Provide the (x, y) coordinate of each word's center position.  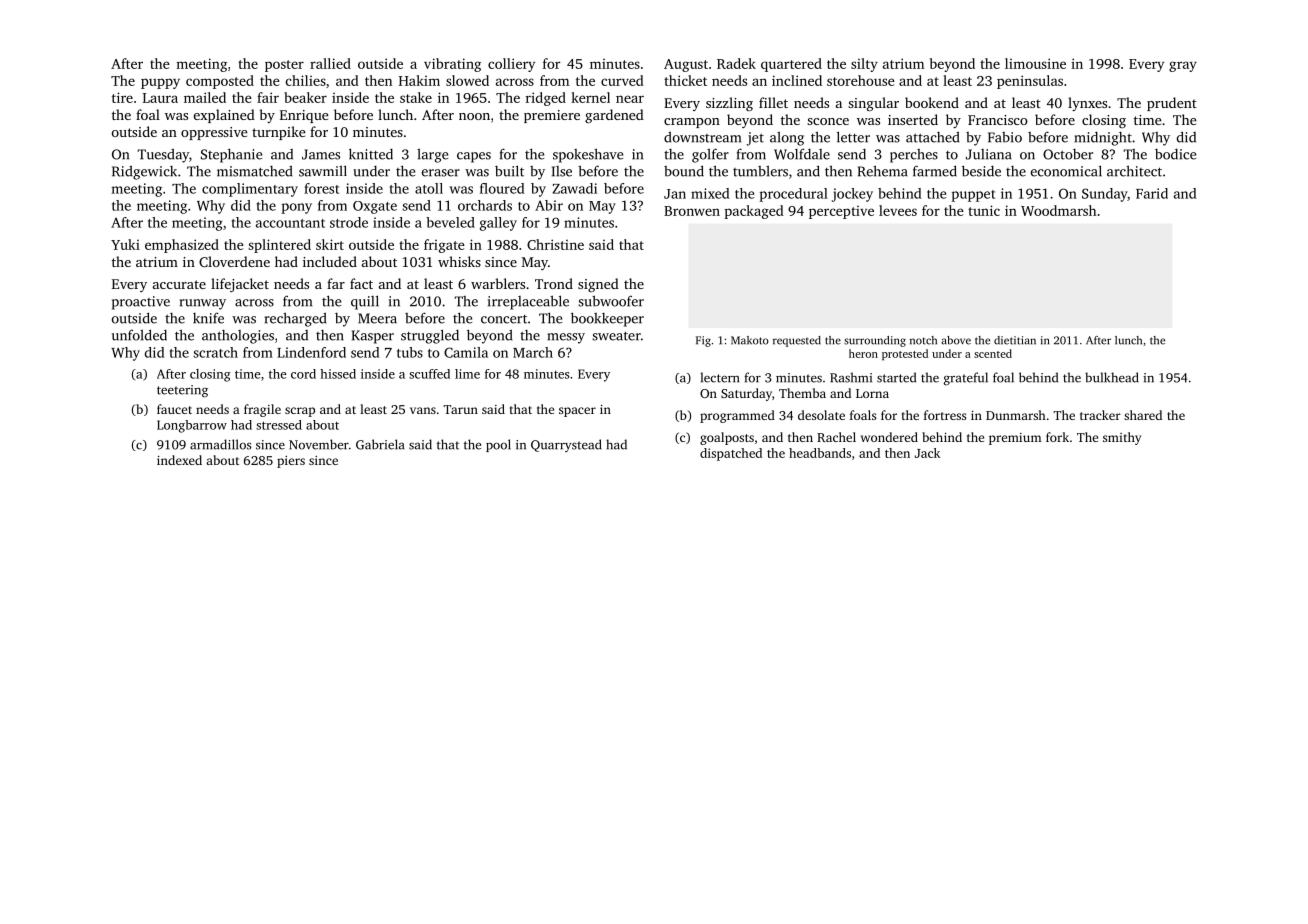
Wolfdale (802, 154)
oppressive (214, 133)
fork (1057, 437)
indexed (179, 460)
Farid (1152, 193)
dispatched (731, 454)
